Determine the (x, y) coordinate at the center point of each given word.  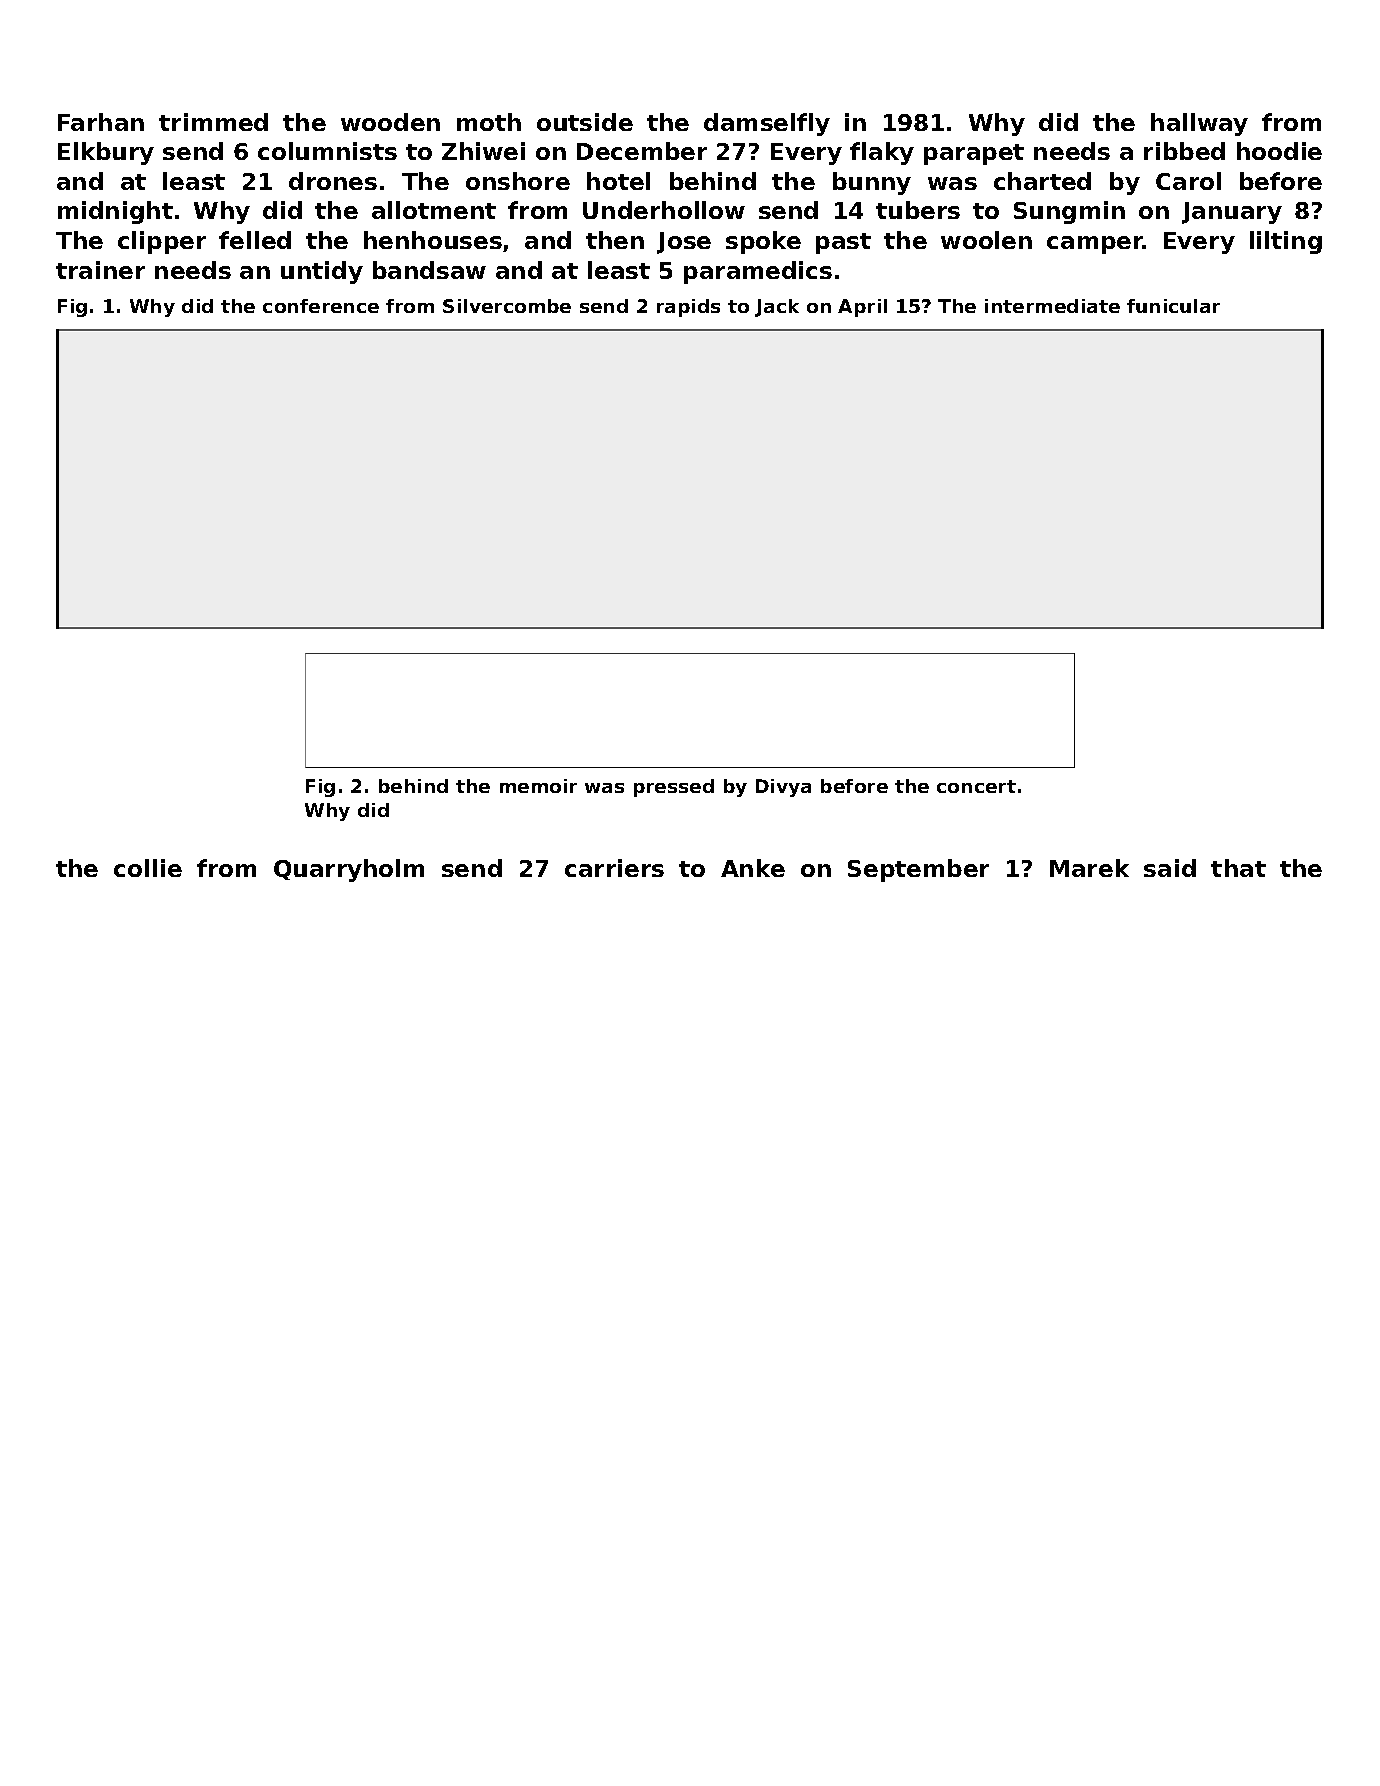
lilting (1286, 242)
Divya (783, 788)
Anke (753, 868)
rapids (688, 308)
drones (333, 181)
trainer (100, 270)
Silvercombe (507, 306)
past (843, 243)
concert (976, 786)
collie (148, 868)
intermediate (1052, 306)
